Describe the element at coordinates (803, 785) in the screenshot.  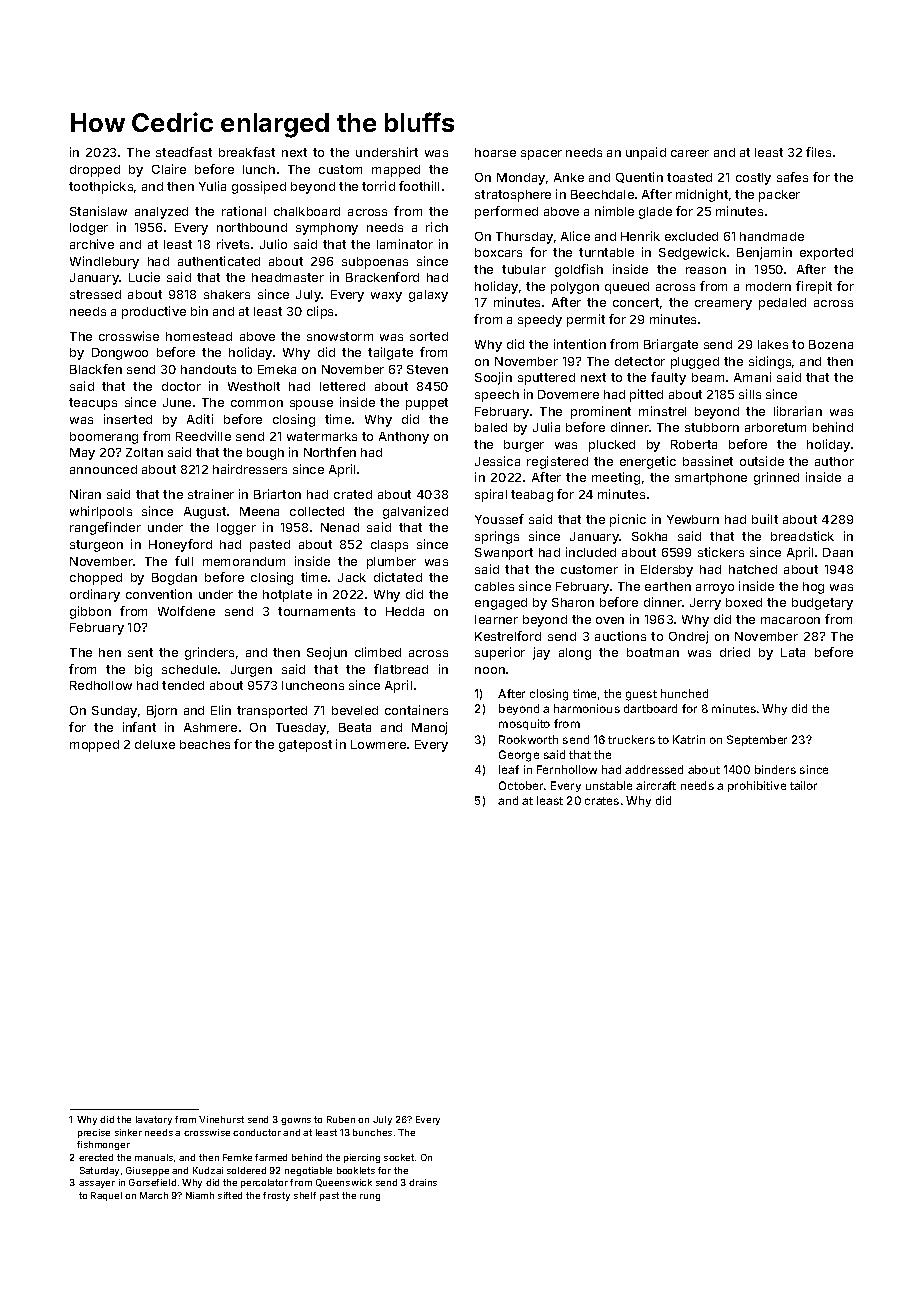
I see `tailor` at that location.
